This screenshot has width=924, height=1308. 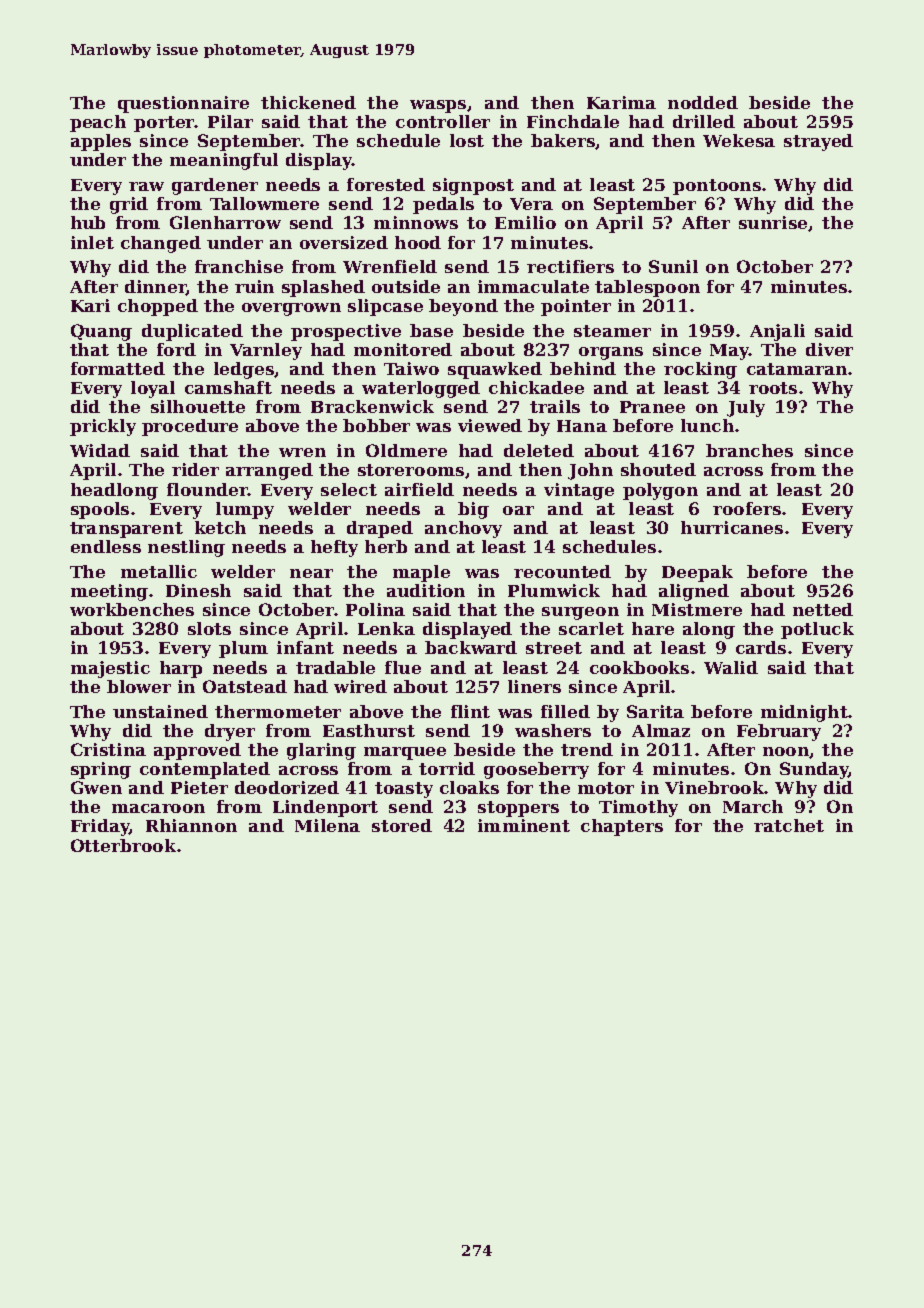 What do you see at coordinates (823, 609) in the screenshot?
I see `netted` at bounding box center [823, 609].
